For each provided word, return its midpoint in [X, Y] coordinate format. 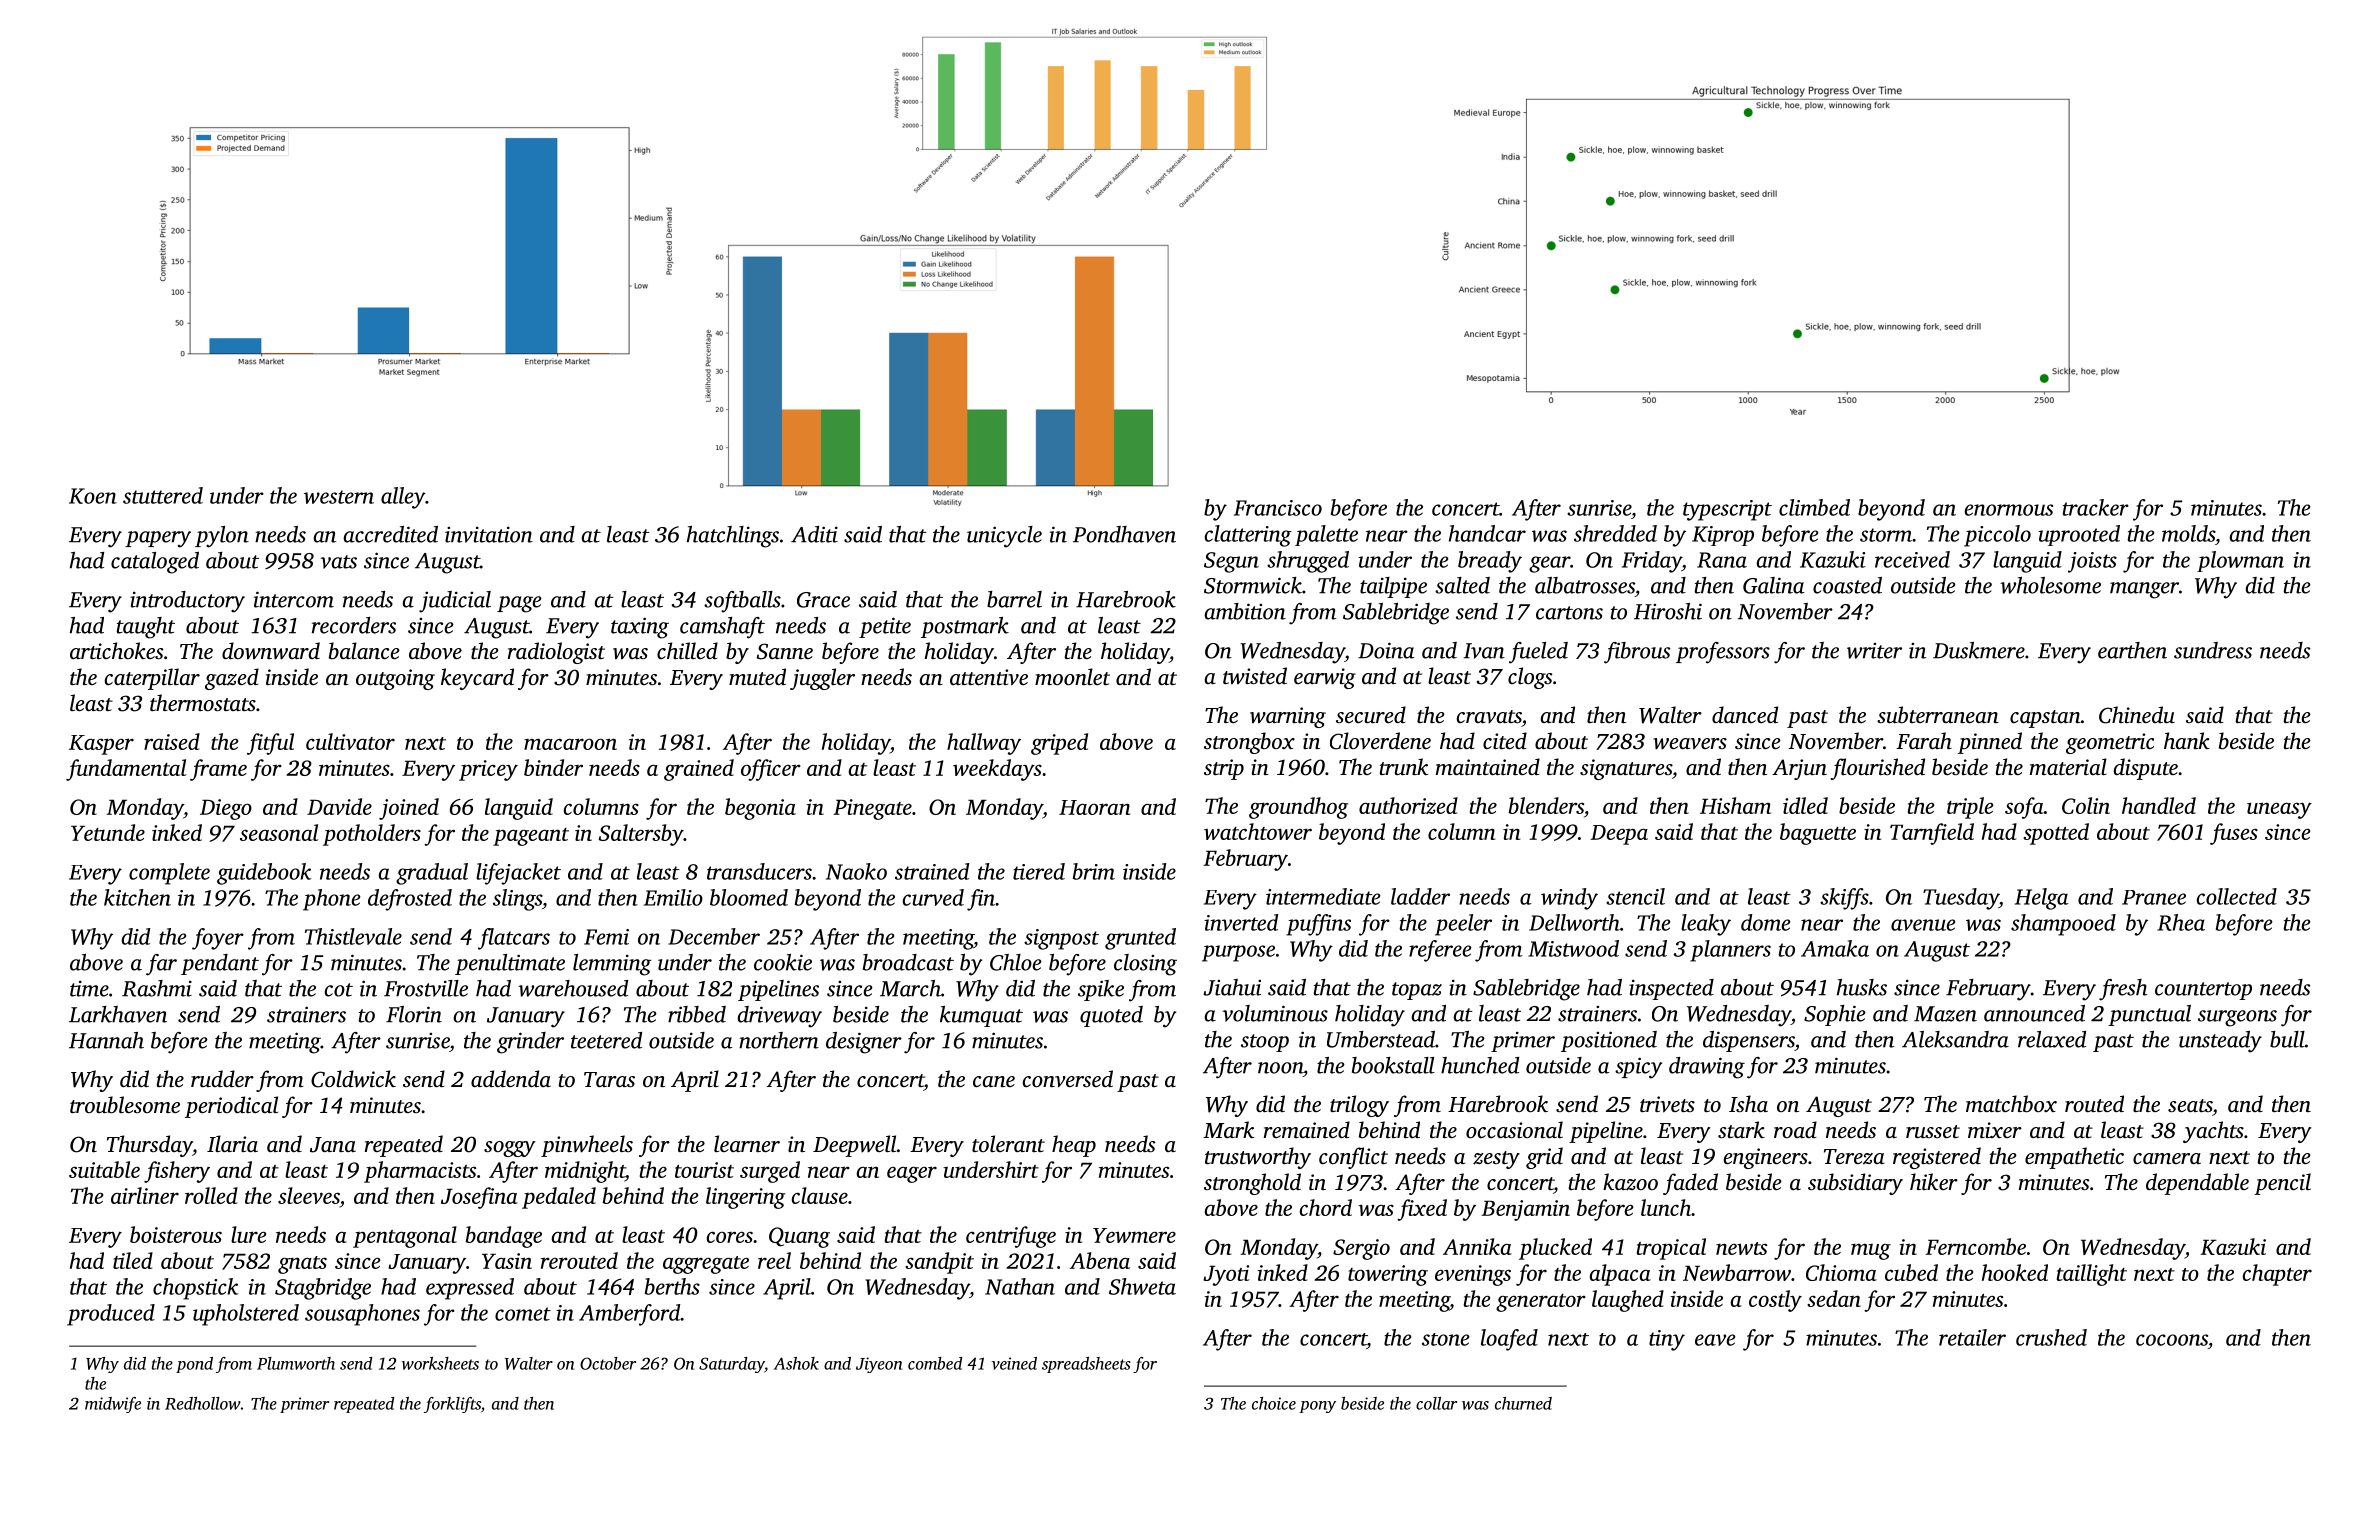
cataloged [155, 563]
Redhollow [203, 1403]
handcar [1487, 533]
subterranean [1938, 714]
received [1912, 559]
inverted [1241, 922]
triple [1970, 808]
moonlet [1072, 676]
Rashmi [157, 988]
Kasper [101, 745]
